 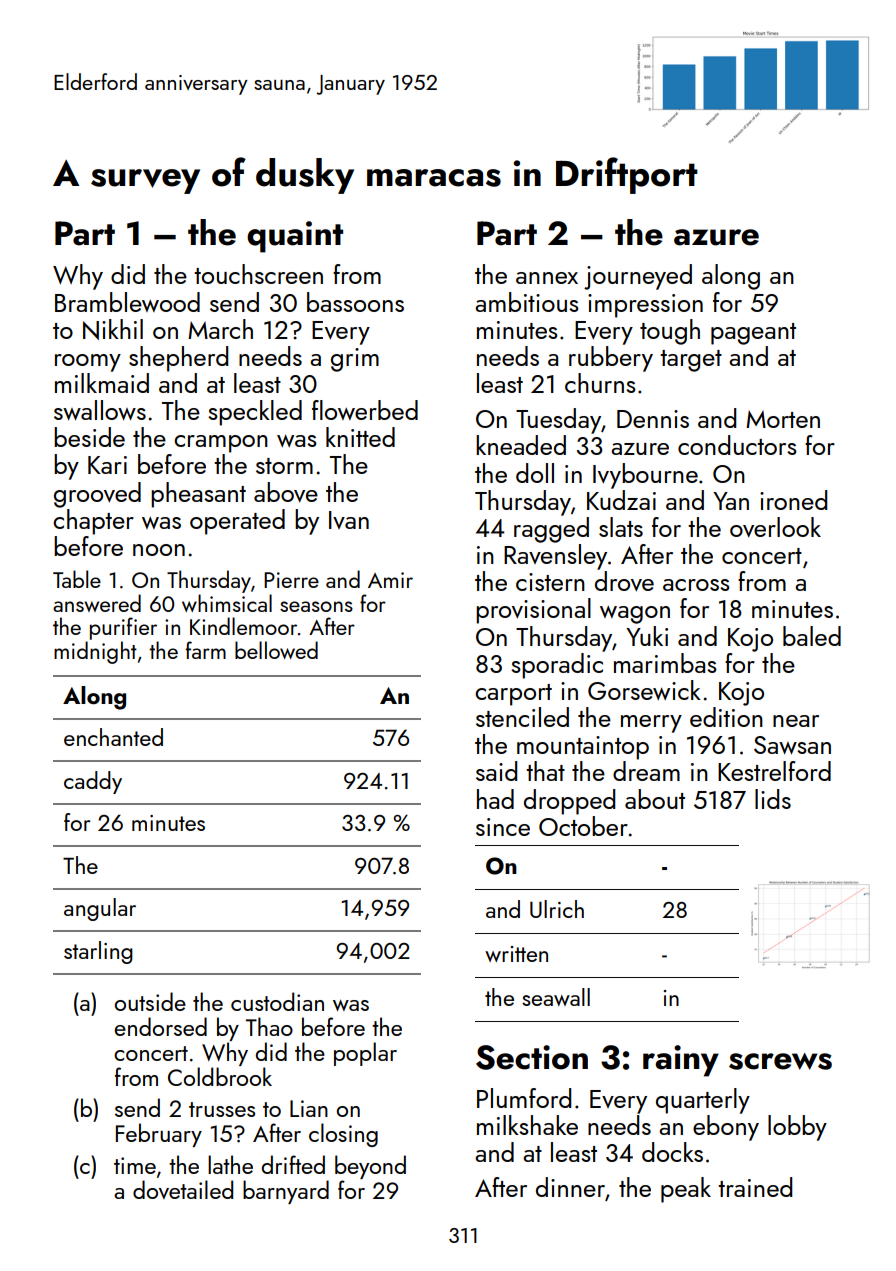 I want to click on noon, so click(x=159, y=550).
